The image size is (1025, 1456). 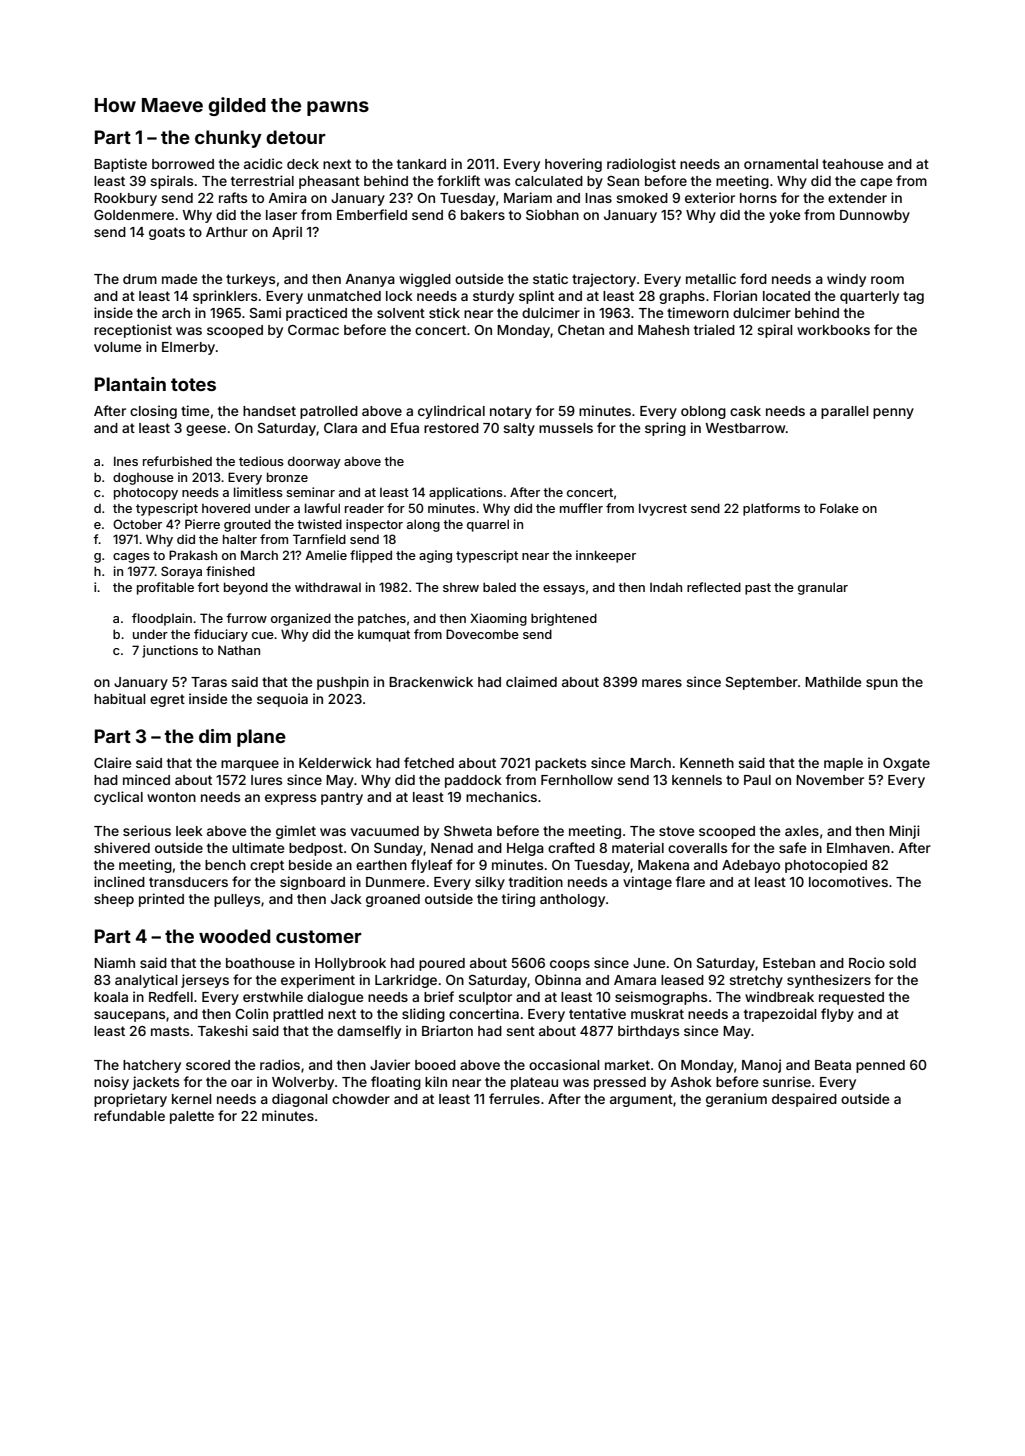 What do you see at coordinates (893, 413) in the document?
I see `penny` at bounding box center [893, 413].
